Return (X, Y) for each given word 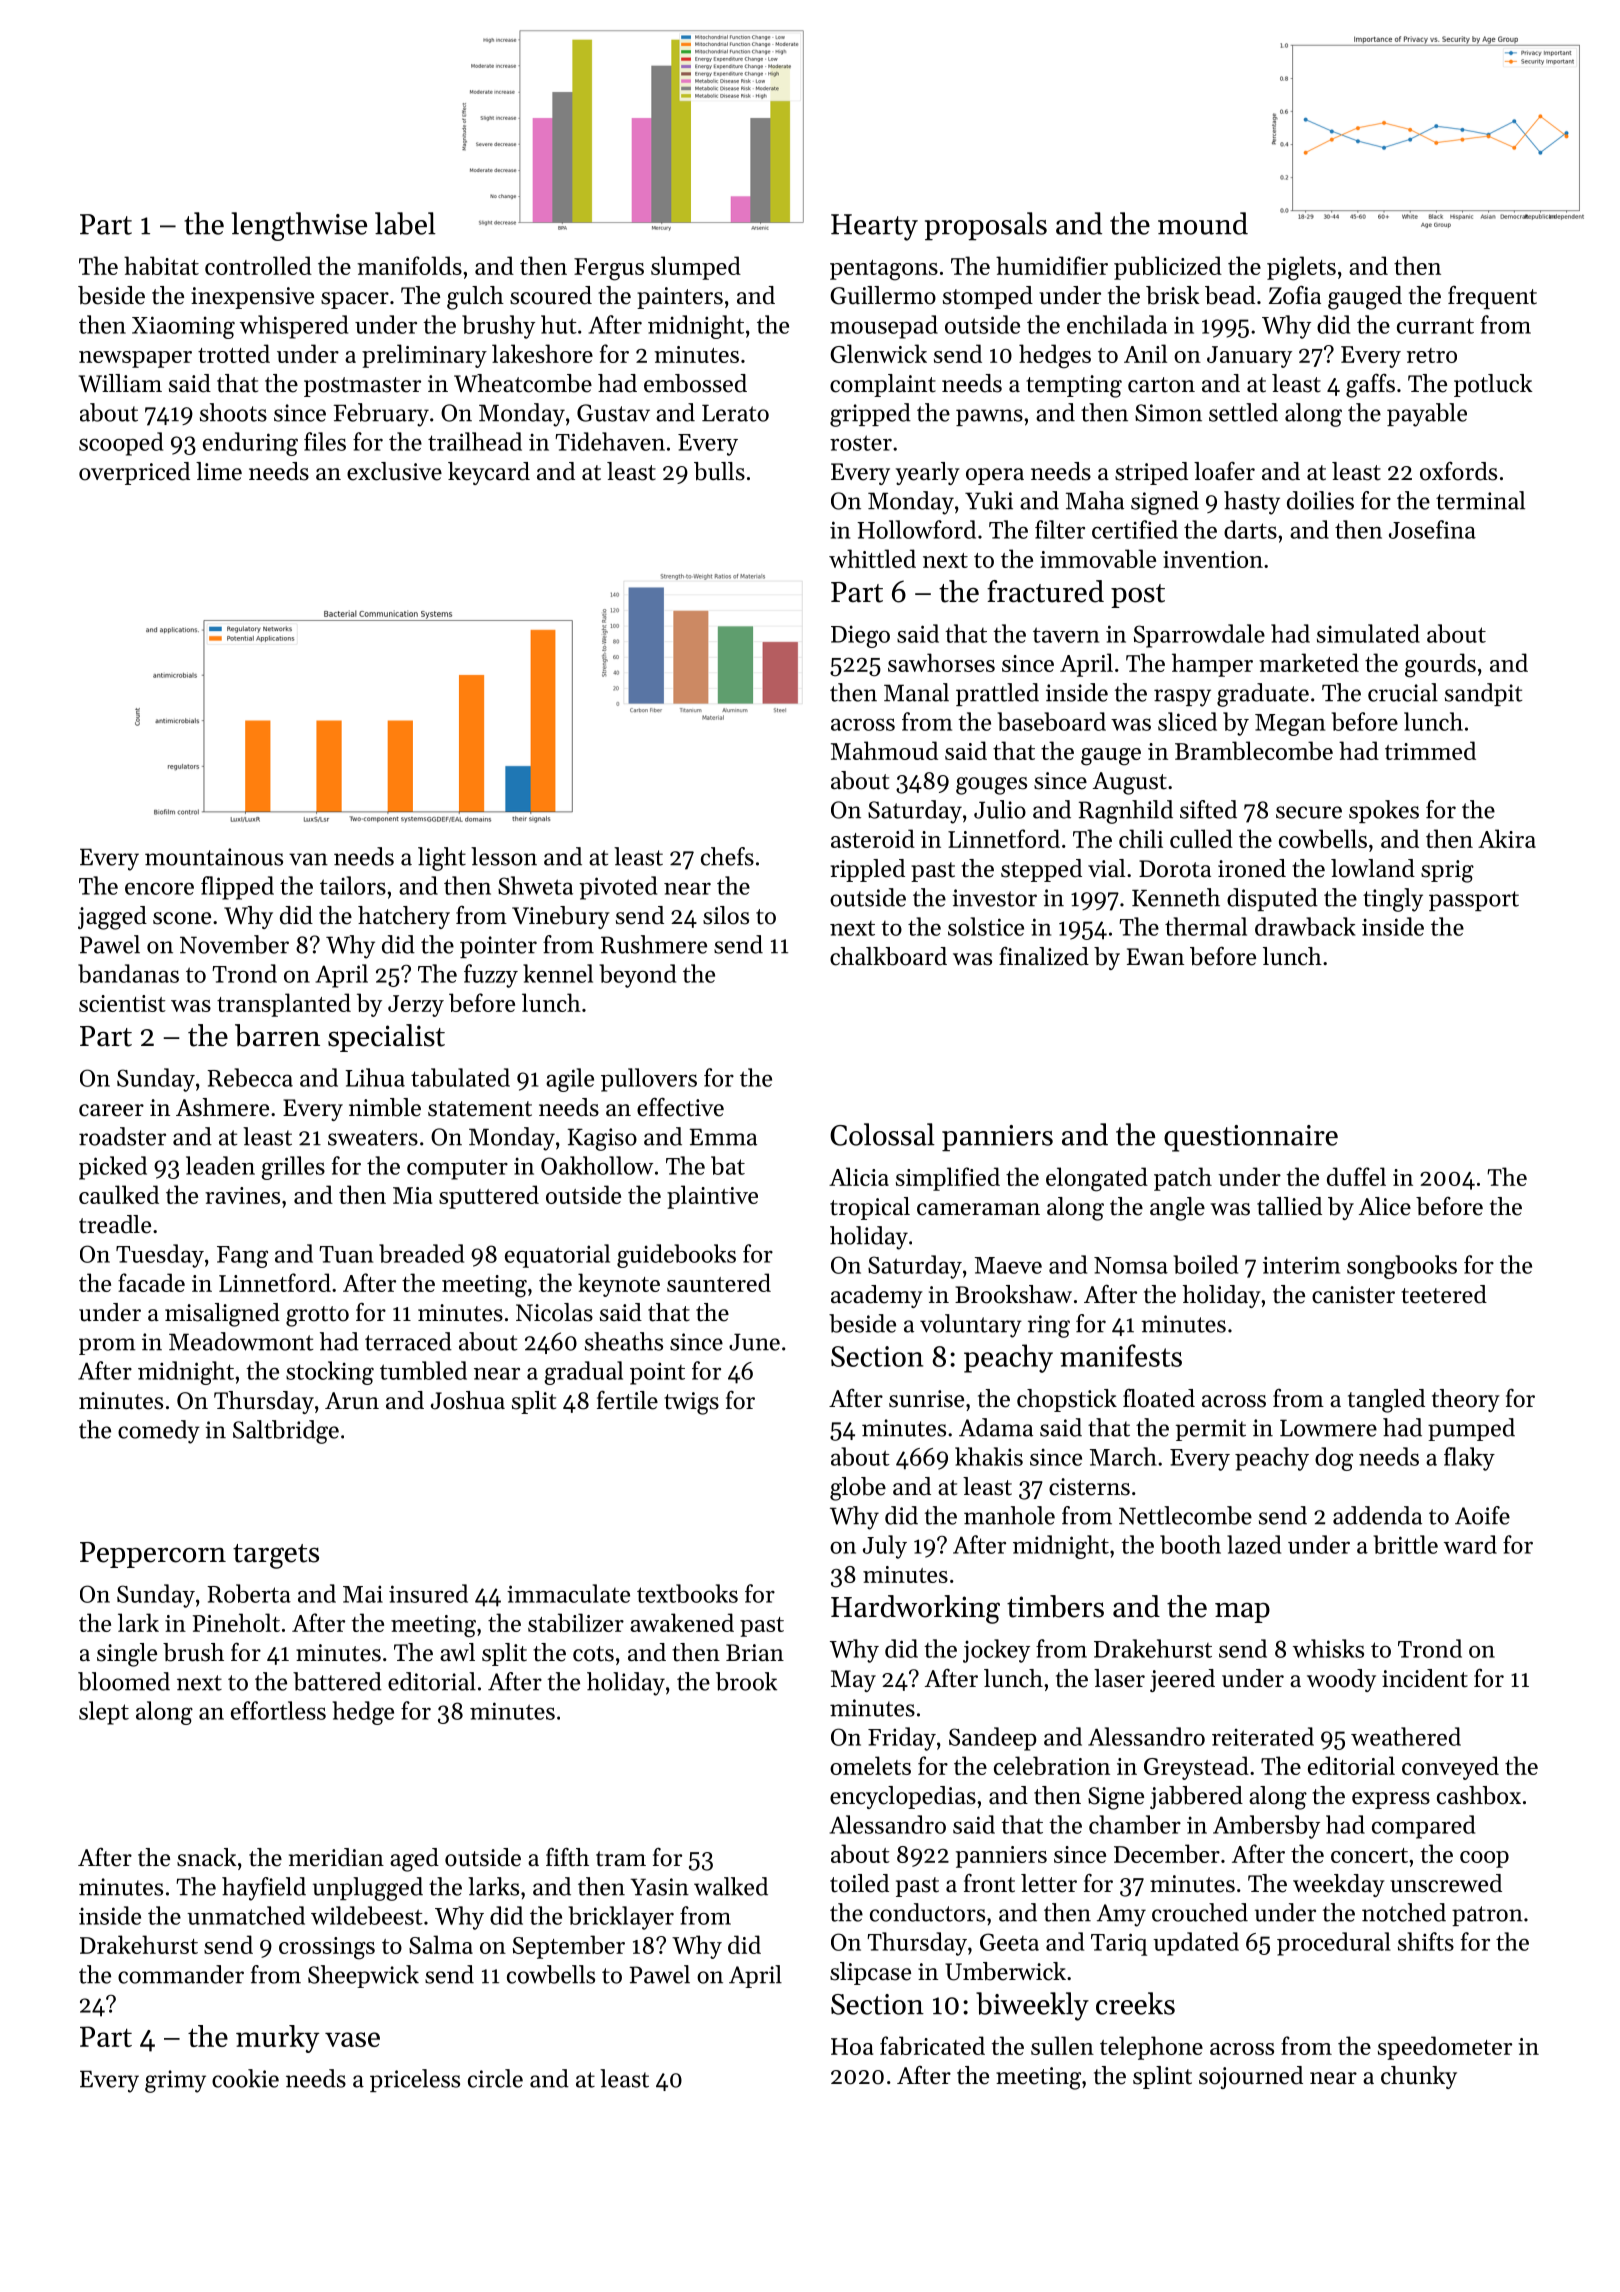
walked (731, 1886)
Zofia (1295, 295)
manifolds (409, 265)
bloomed (124, 1681)
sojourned (1251, 2077)
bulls (719, 471)
